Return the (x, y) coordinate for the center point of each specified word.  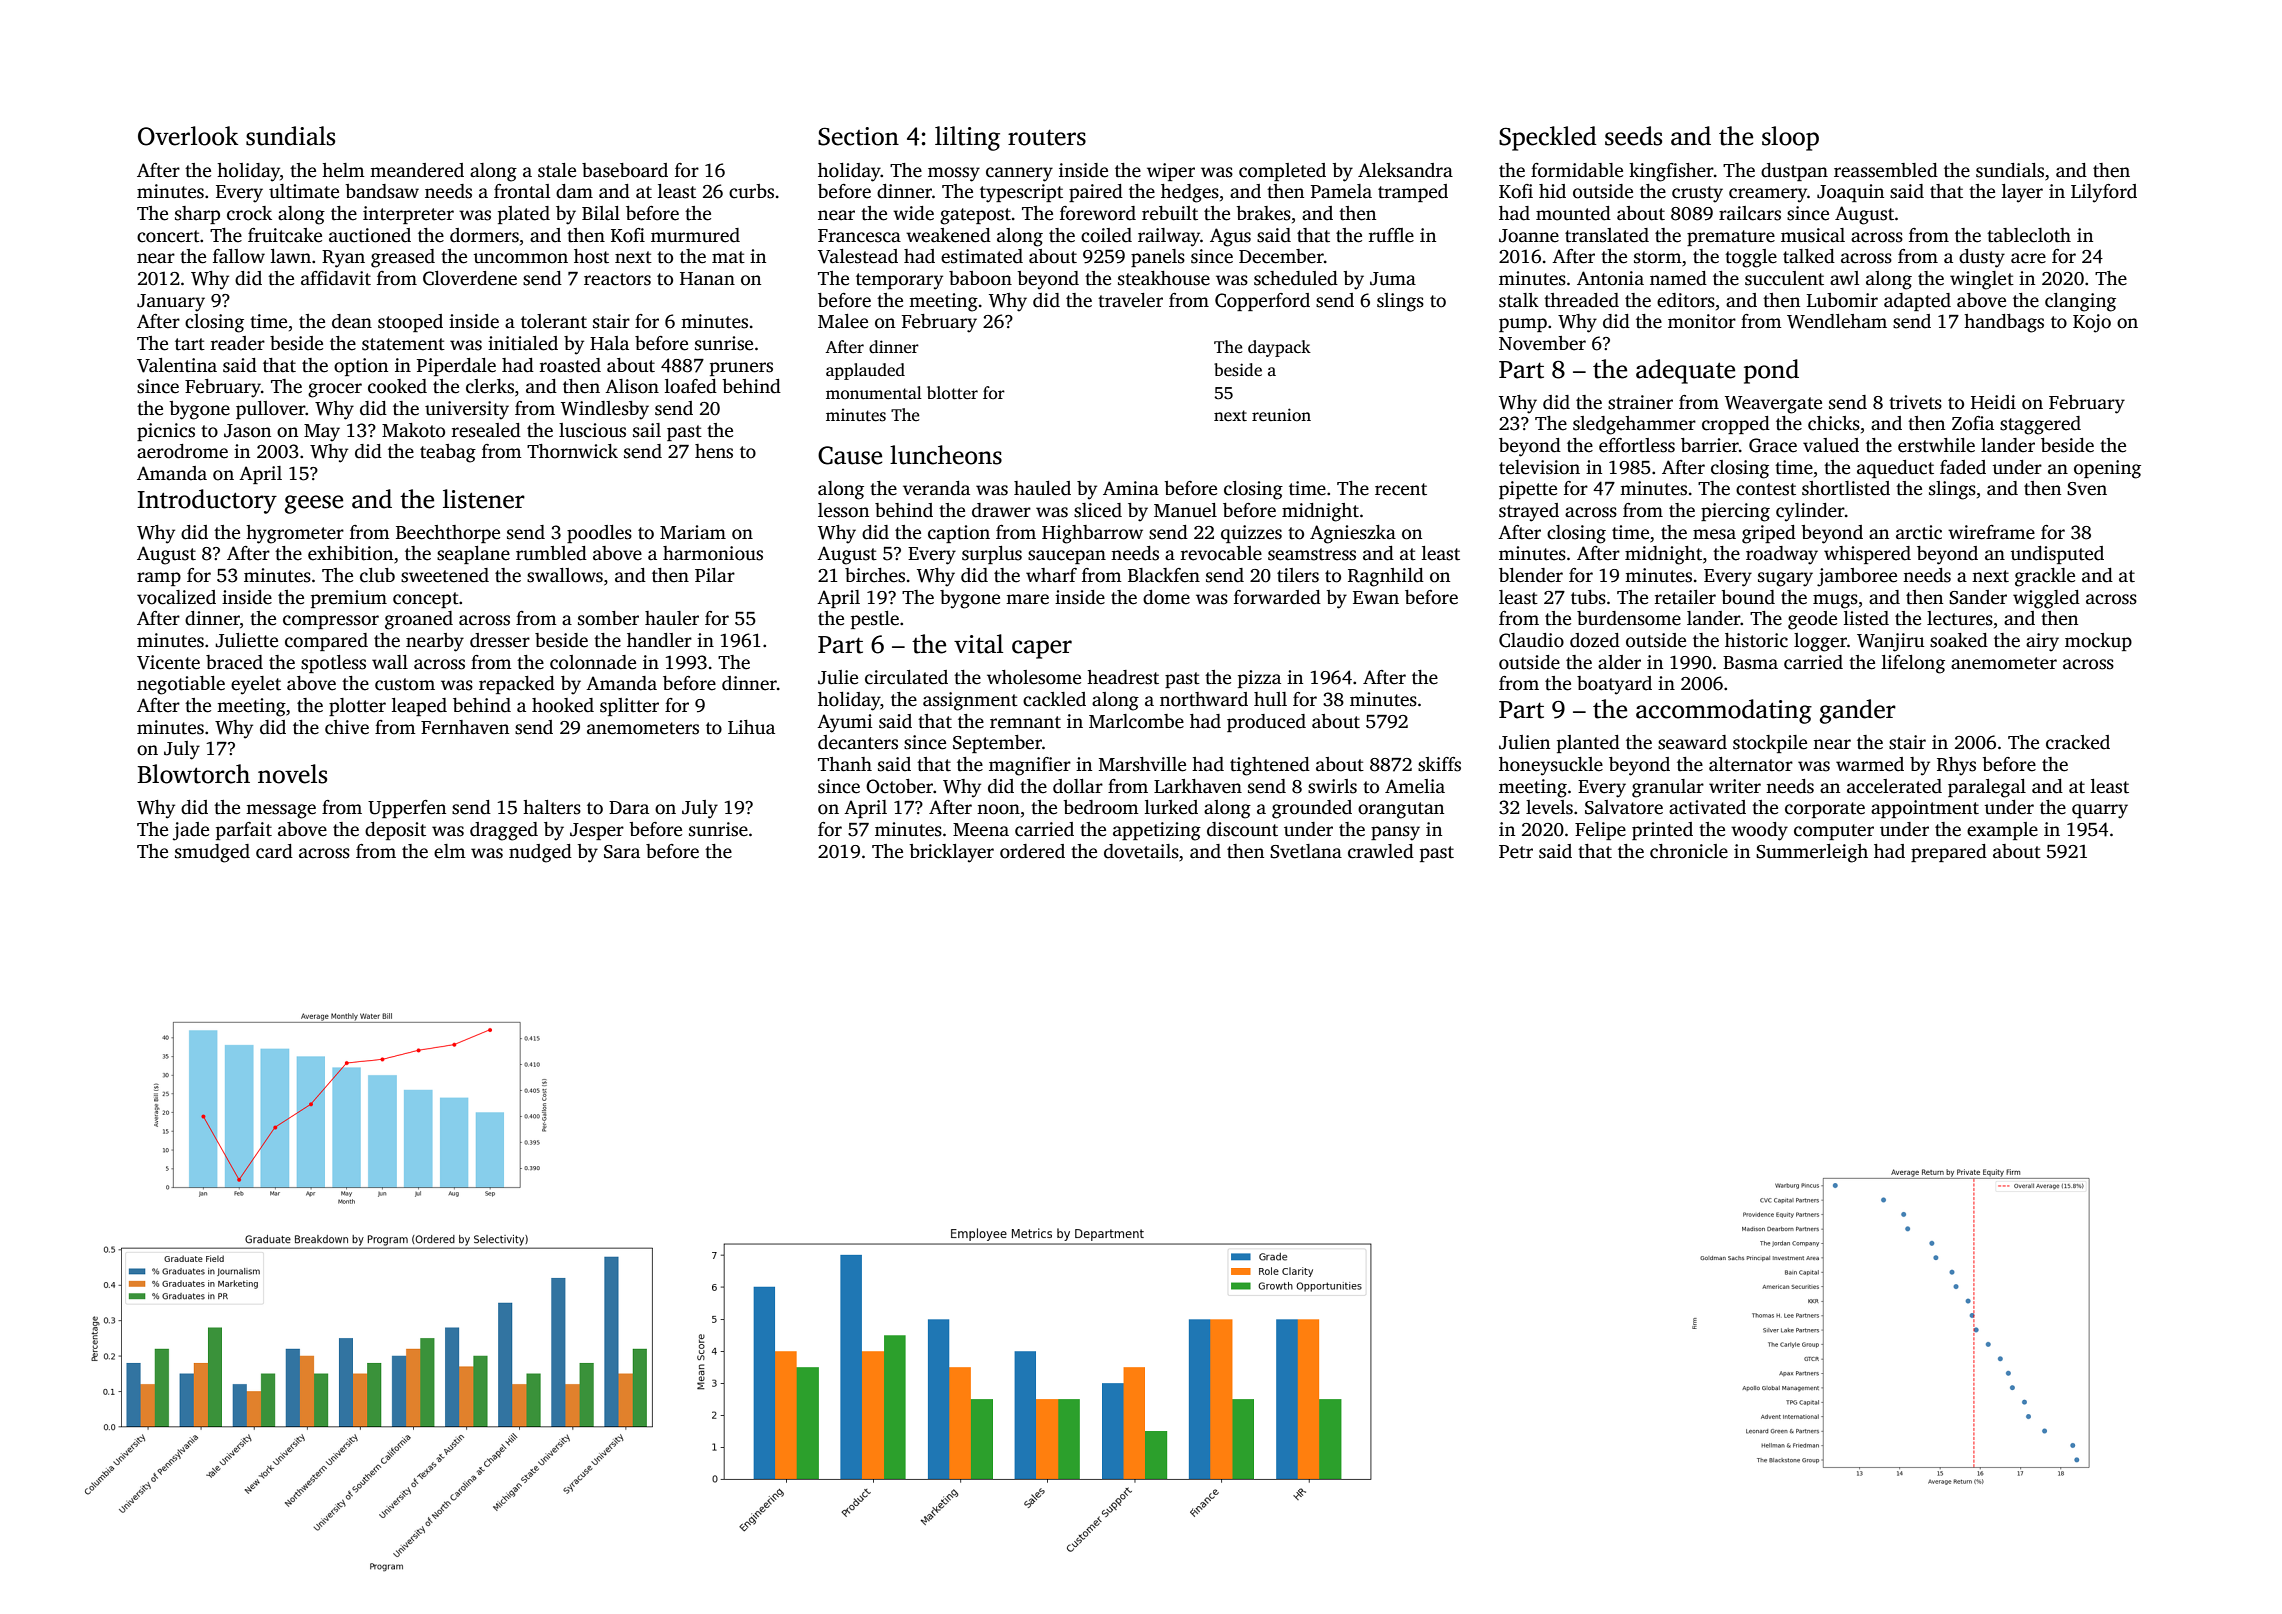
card (274, 851)
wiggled (2046, 599)
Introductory (207, 501)
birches (875, 575)
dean (352, 321)
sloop (1790, 138)
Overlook (188, 136)
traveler (1130, 300)
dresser (500, 640)
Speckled (1548, 138)
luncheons (946, 455)
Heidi (1993, 402)
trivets (1915, 402)
